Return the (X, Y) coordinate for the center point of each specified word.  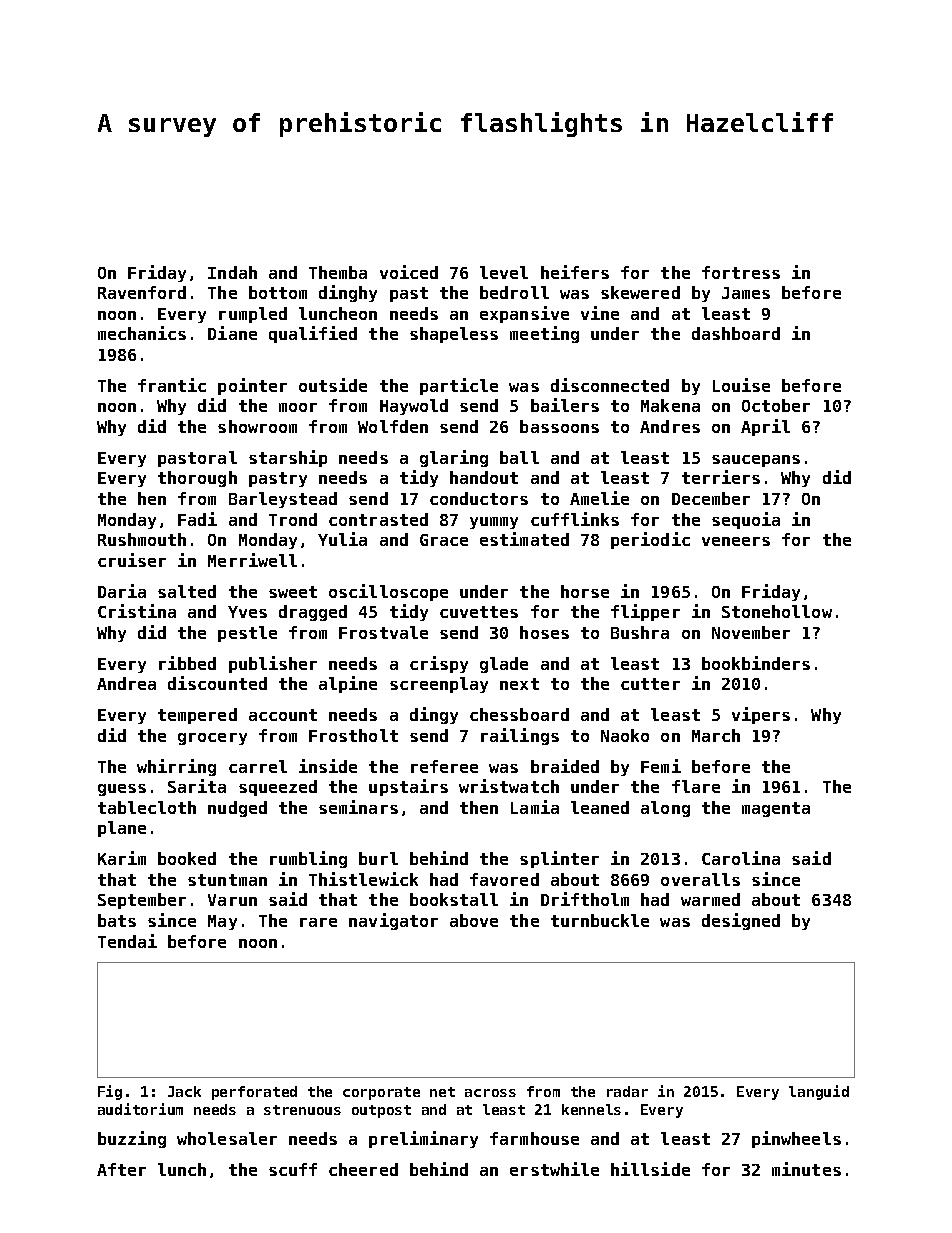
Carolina (741, 858)
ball (519, 457)
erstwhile (554, 1169)
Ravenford (142, 292)
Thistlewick (363, 879)
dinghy (348, 293)
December (711, 498)
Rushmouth (142, 539)
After (121, 1169)
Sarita (197, 786)
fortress (741, 272)
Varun (232, 900)
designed (741, 921)
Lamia (535, 807)
